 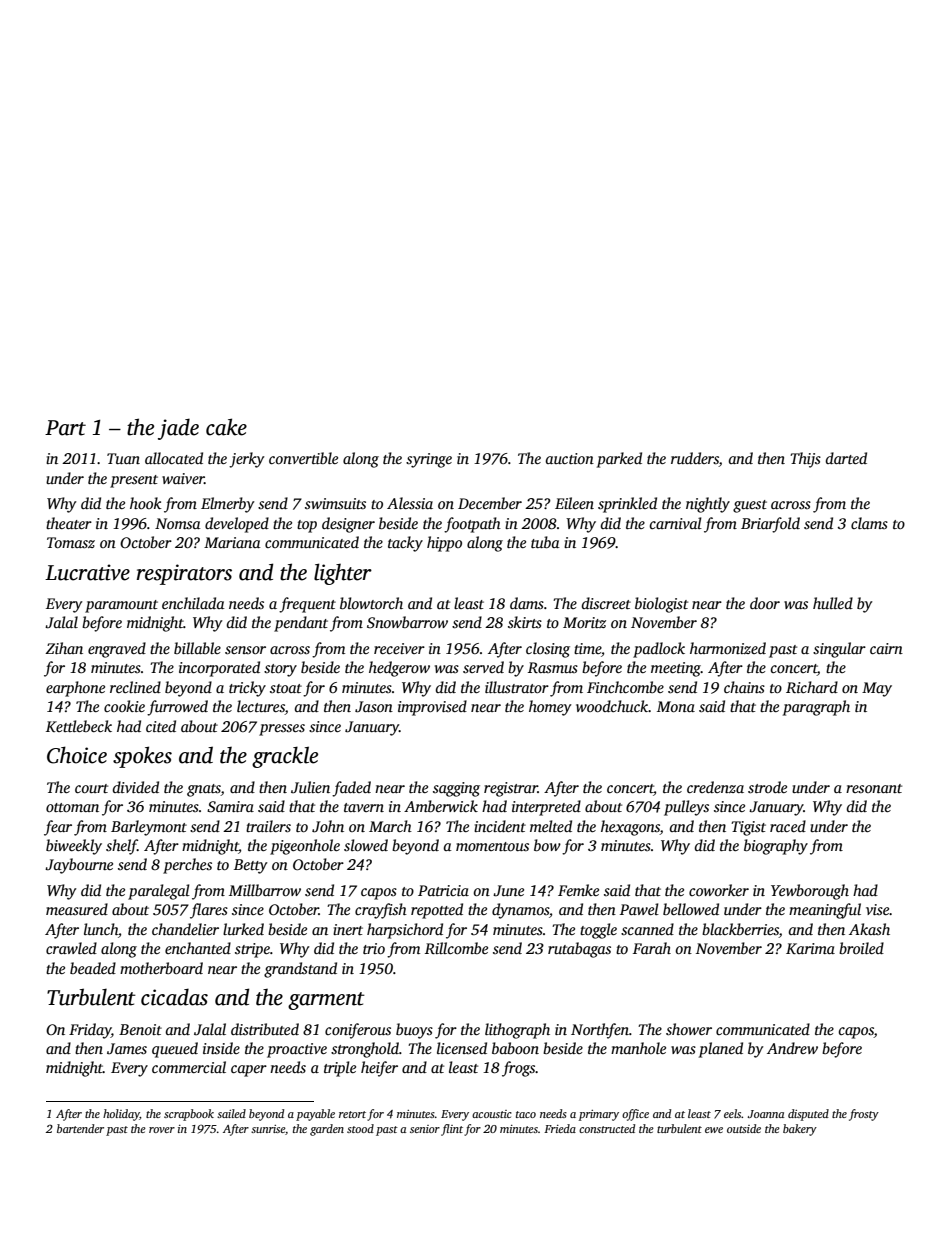 I want to click on pulleys, so click(x=686, y=808).
